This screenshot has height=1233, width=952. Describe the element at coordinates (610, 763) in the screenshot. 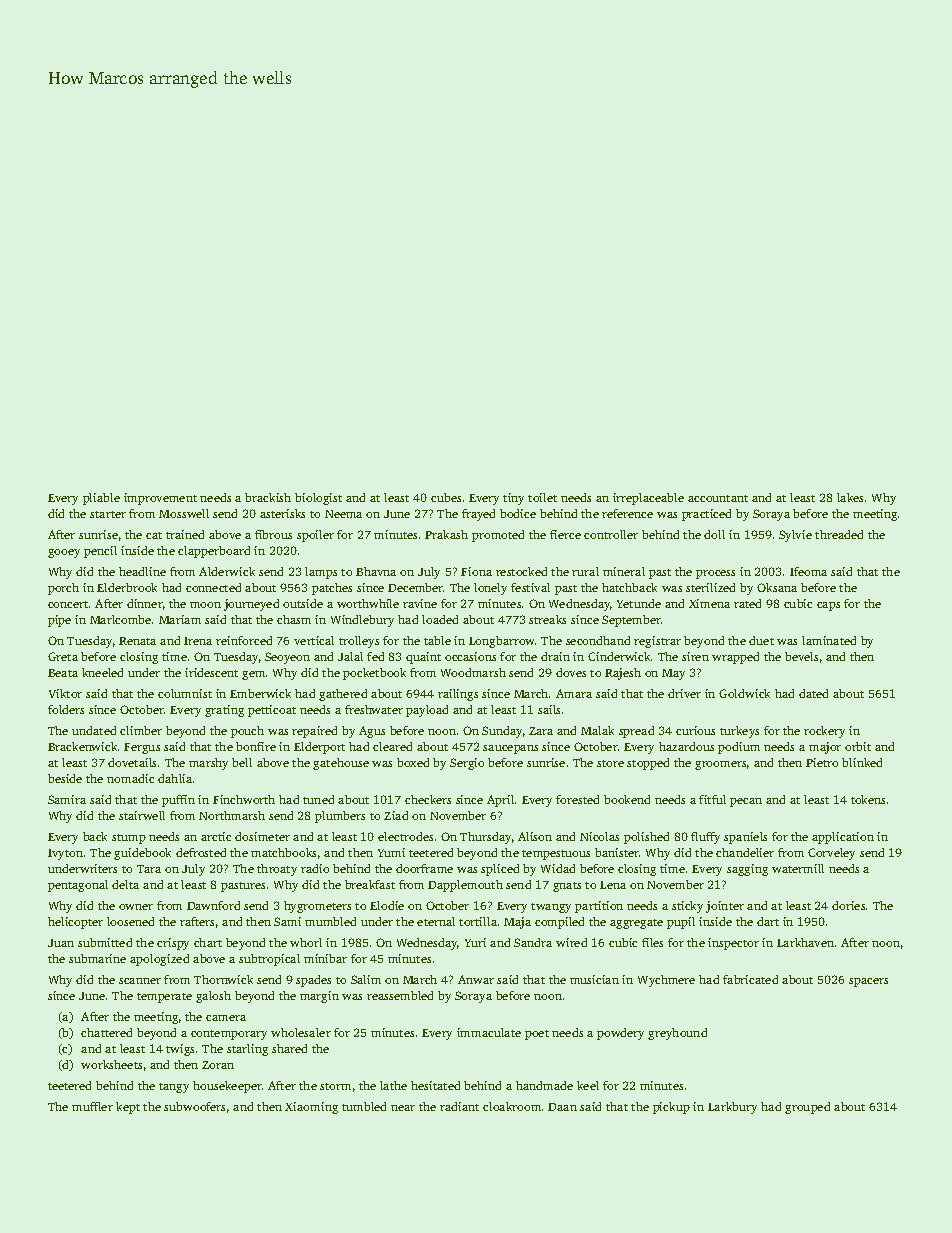

I see `store` at that location.
